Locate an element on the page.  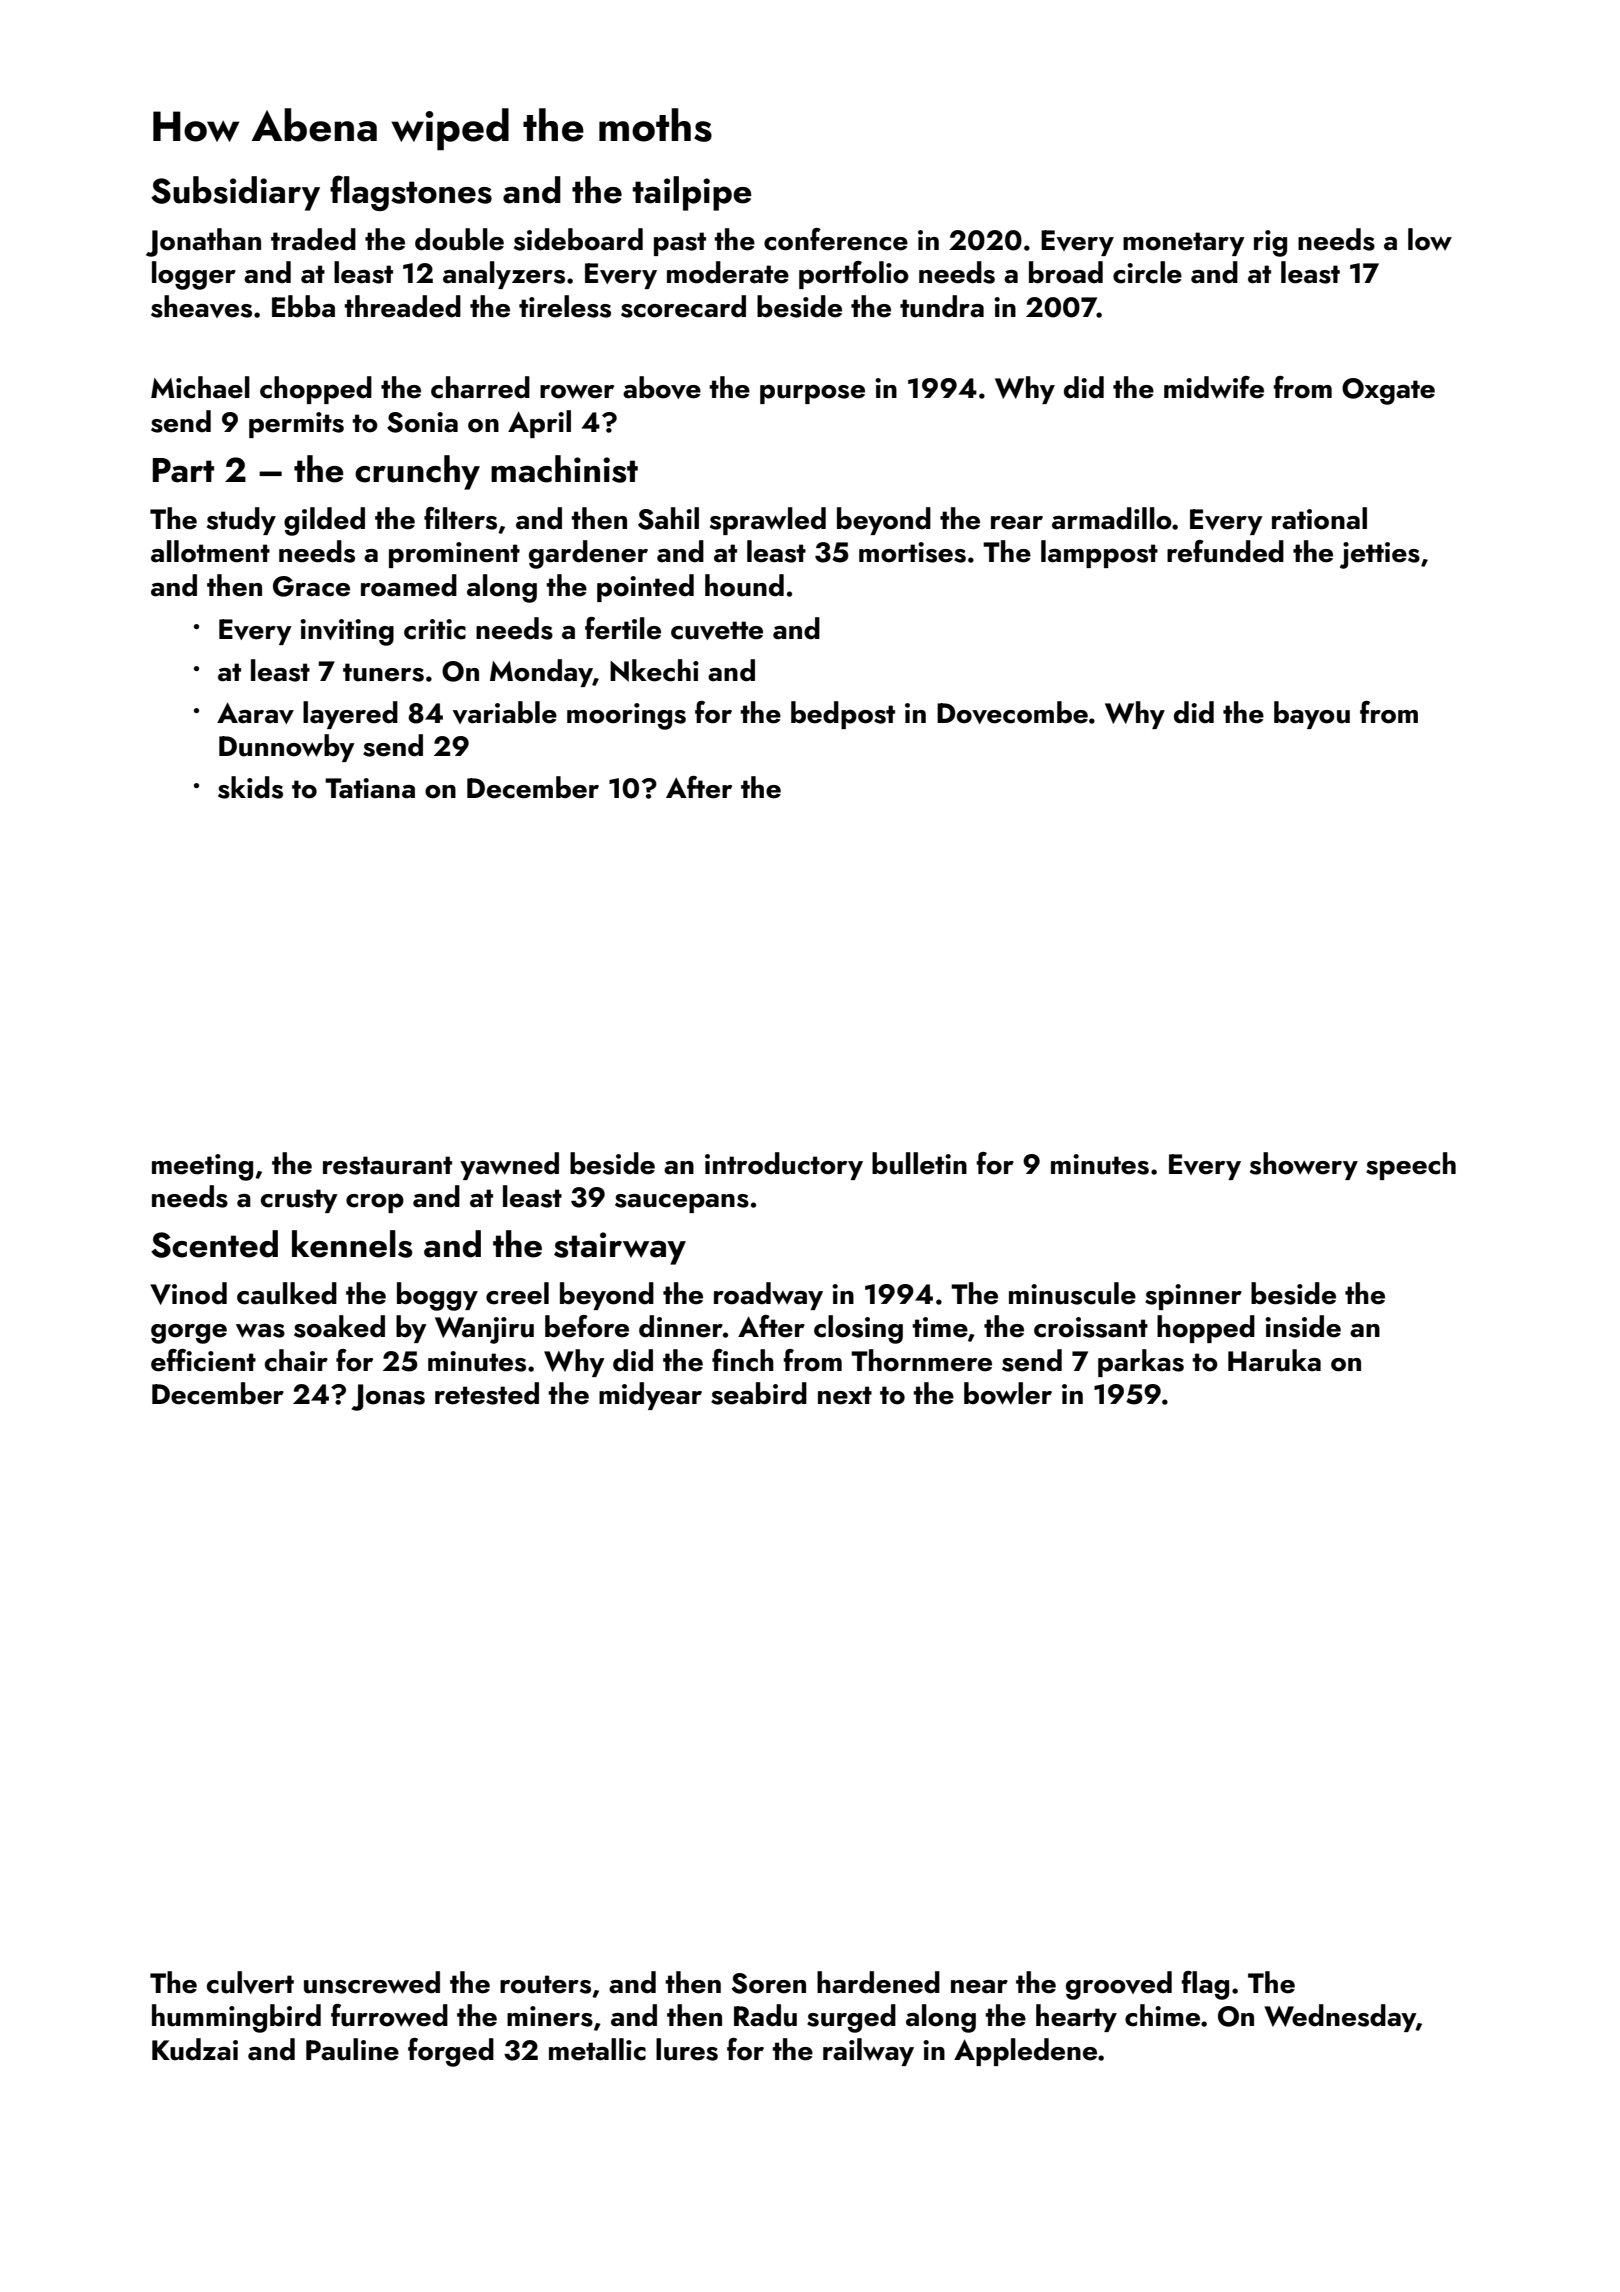
Wednesday is located at coordinates (1340, 2018).
